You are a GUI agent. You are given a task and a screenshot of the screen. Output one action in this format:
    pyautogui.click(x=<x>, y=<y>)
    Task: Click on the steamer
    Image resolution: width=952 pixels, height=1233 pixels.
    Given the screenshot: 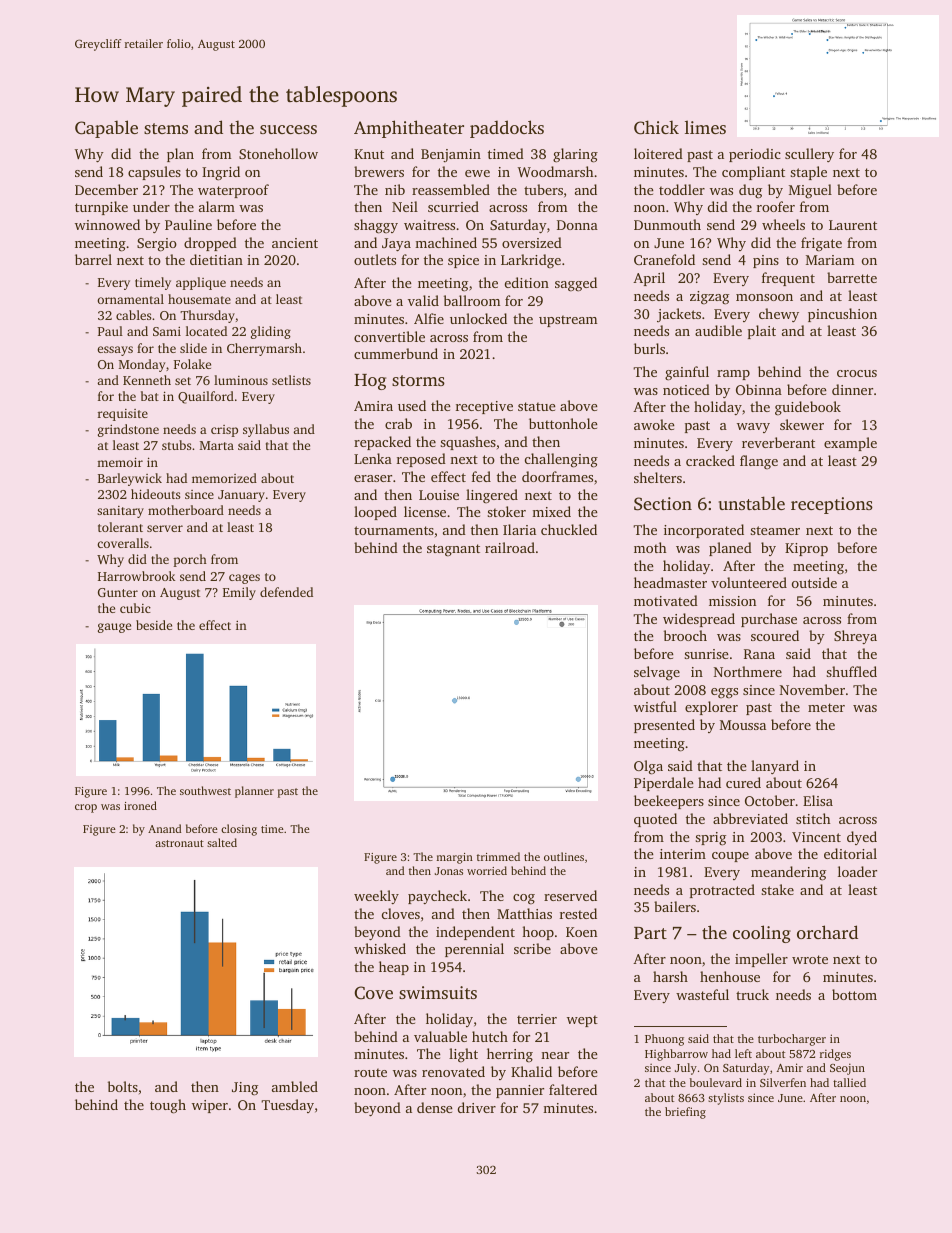 What is the action you would take?
    pyautogui.click(x=775, y=530)
